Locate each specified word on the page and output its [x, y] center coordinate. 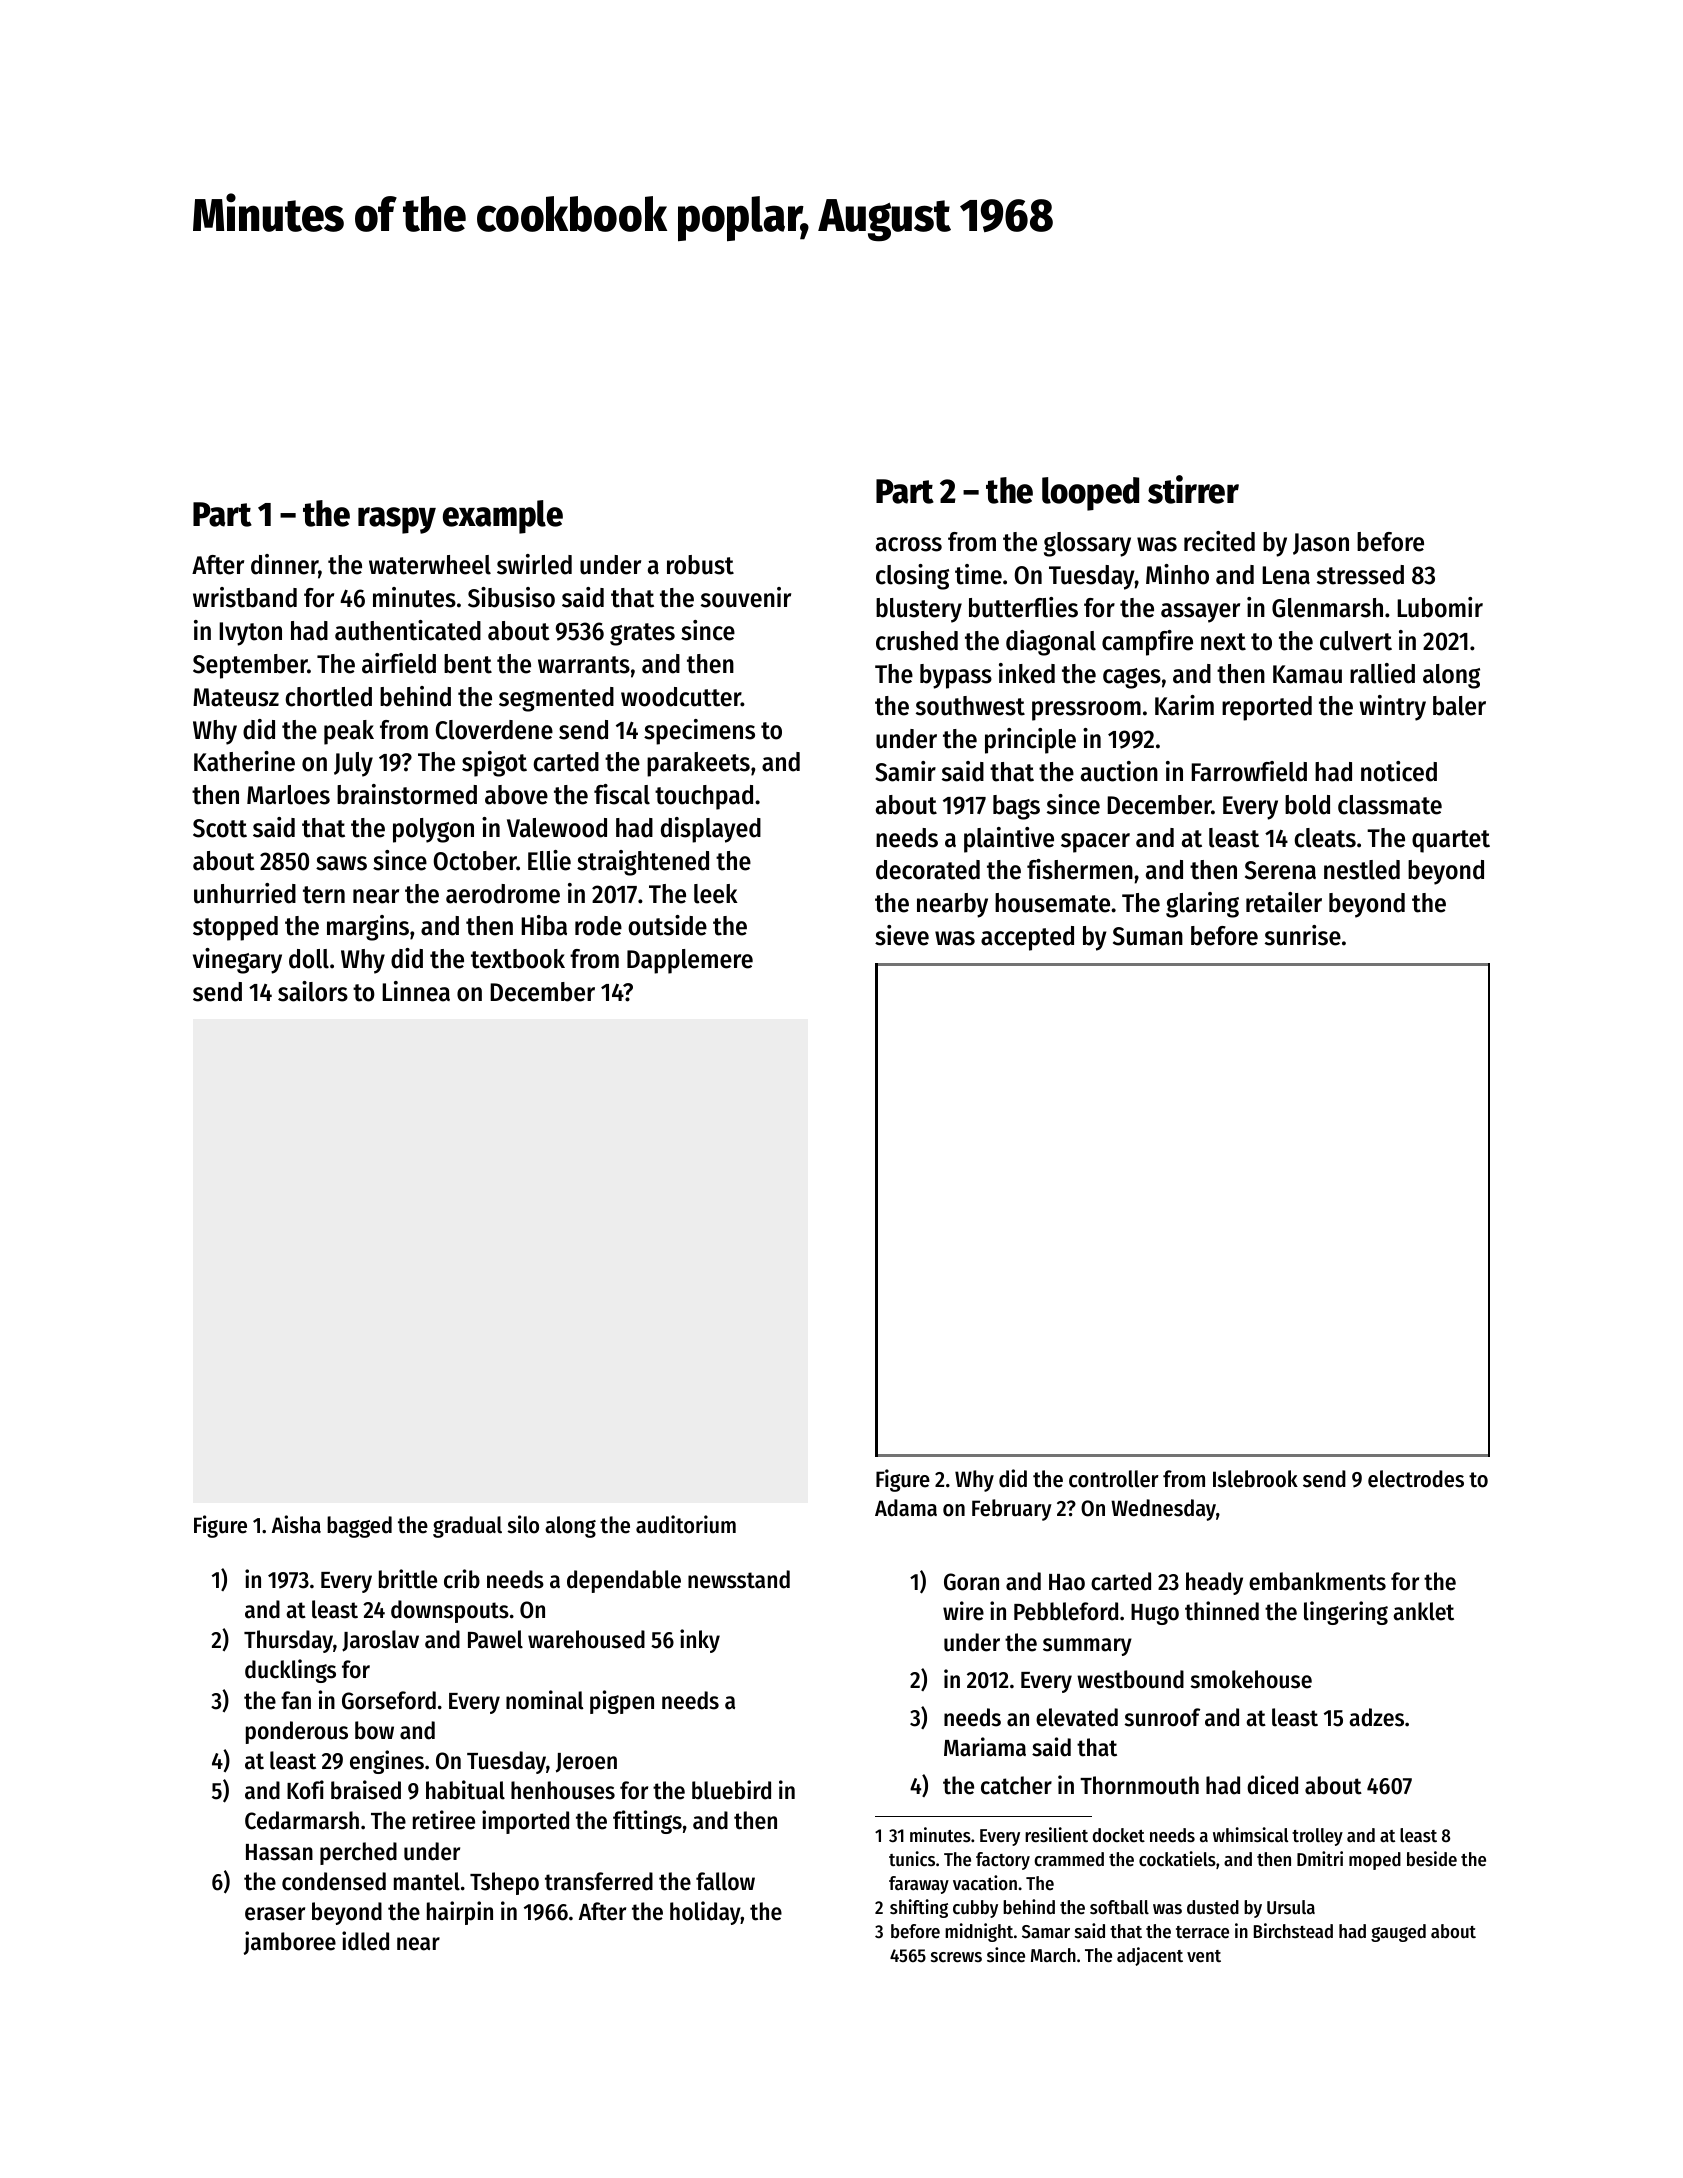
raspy [397, 520]
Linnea [416, 991]
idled [365, 1941]
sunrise [1303, 935]
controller [1114, 1479]
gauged [1398, 1933]
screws [956, 1957]
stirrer [1193, 489]
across [909, 544]
